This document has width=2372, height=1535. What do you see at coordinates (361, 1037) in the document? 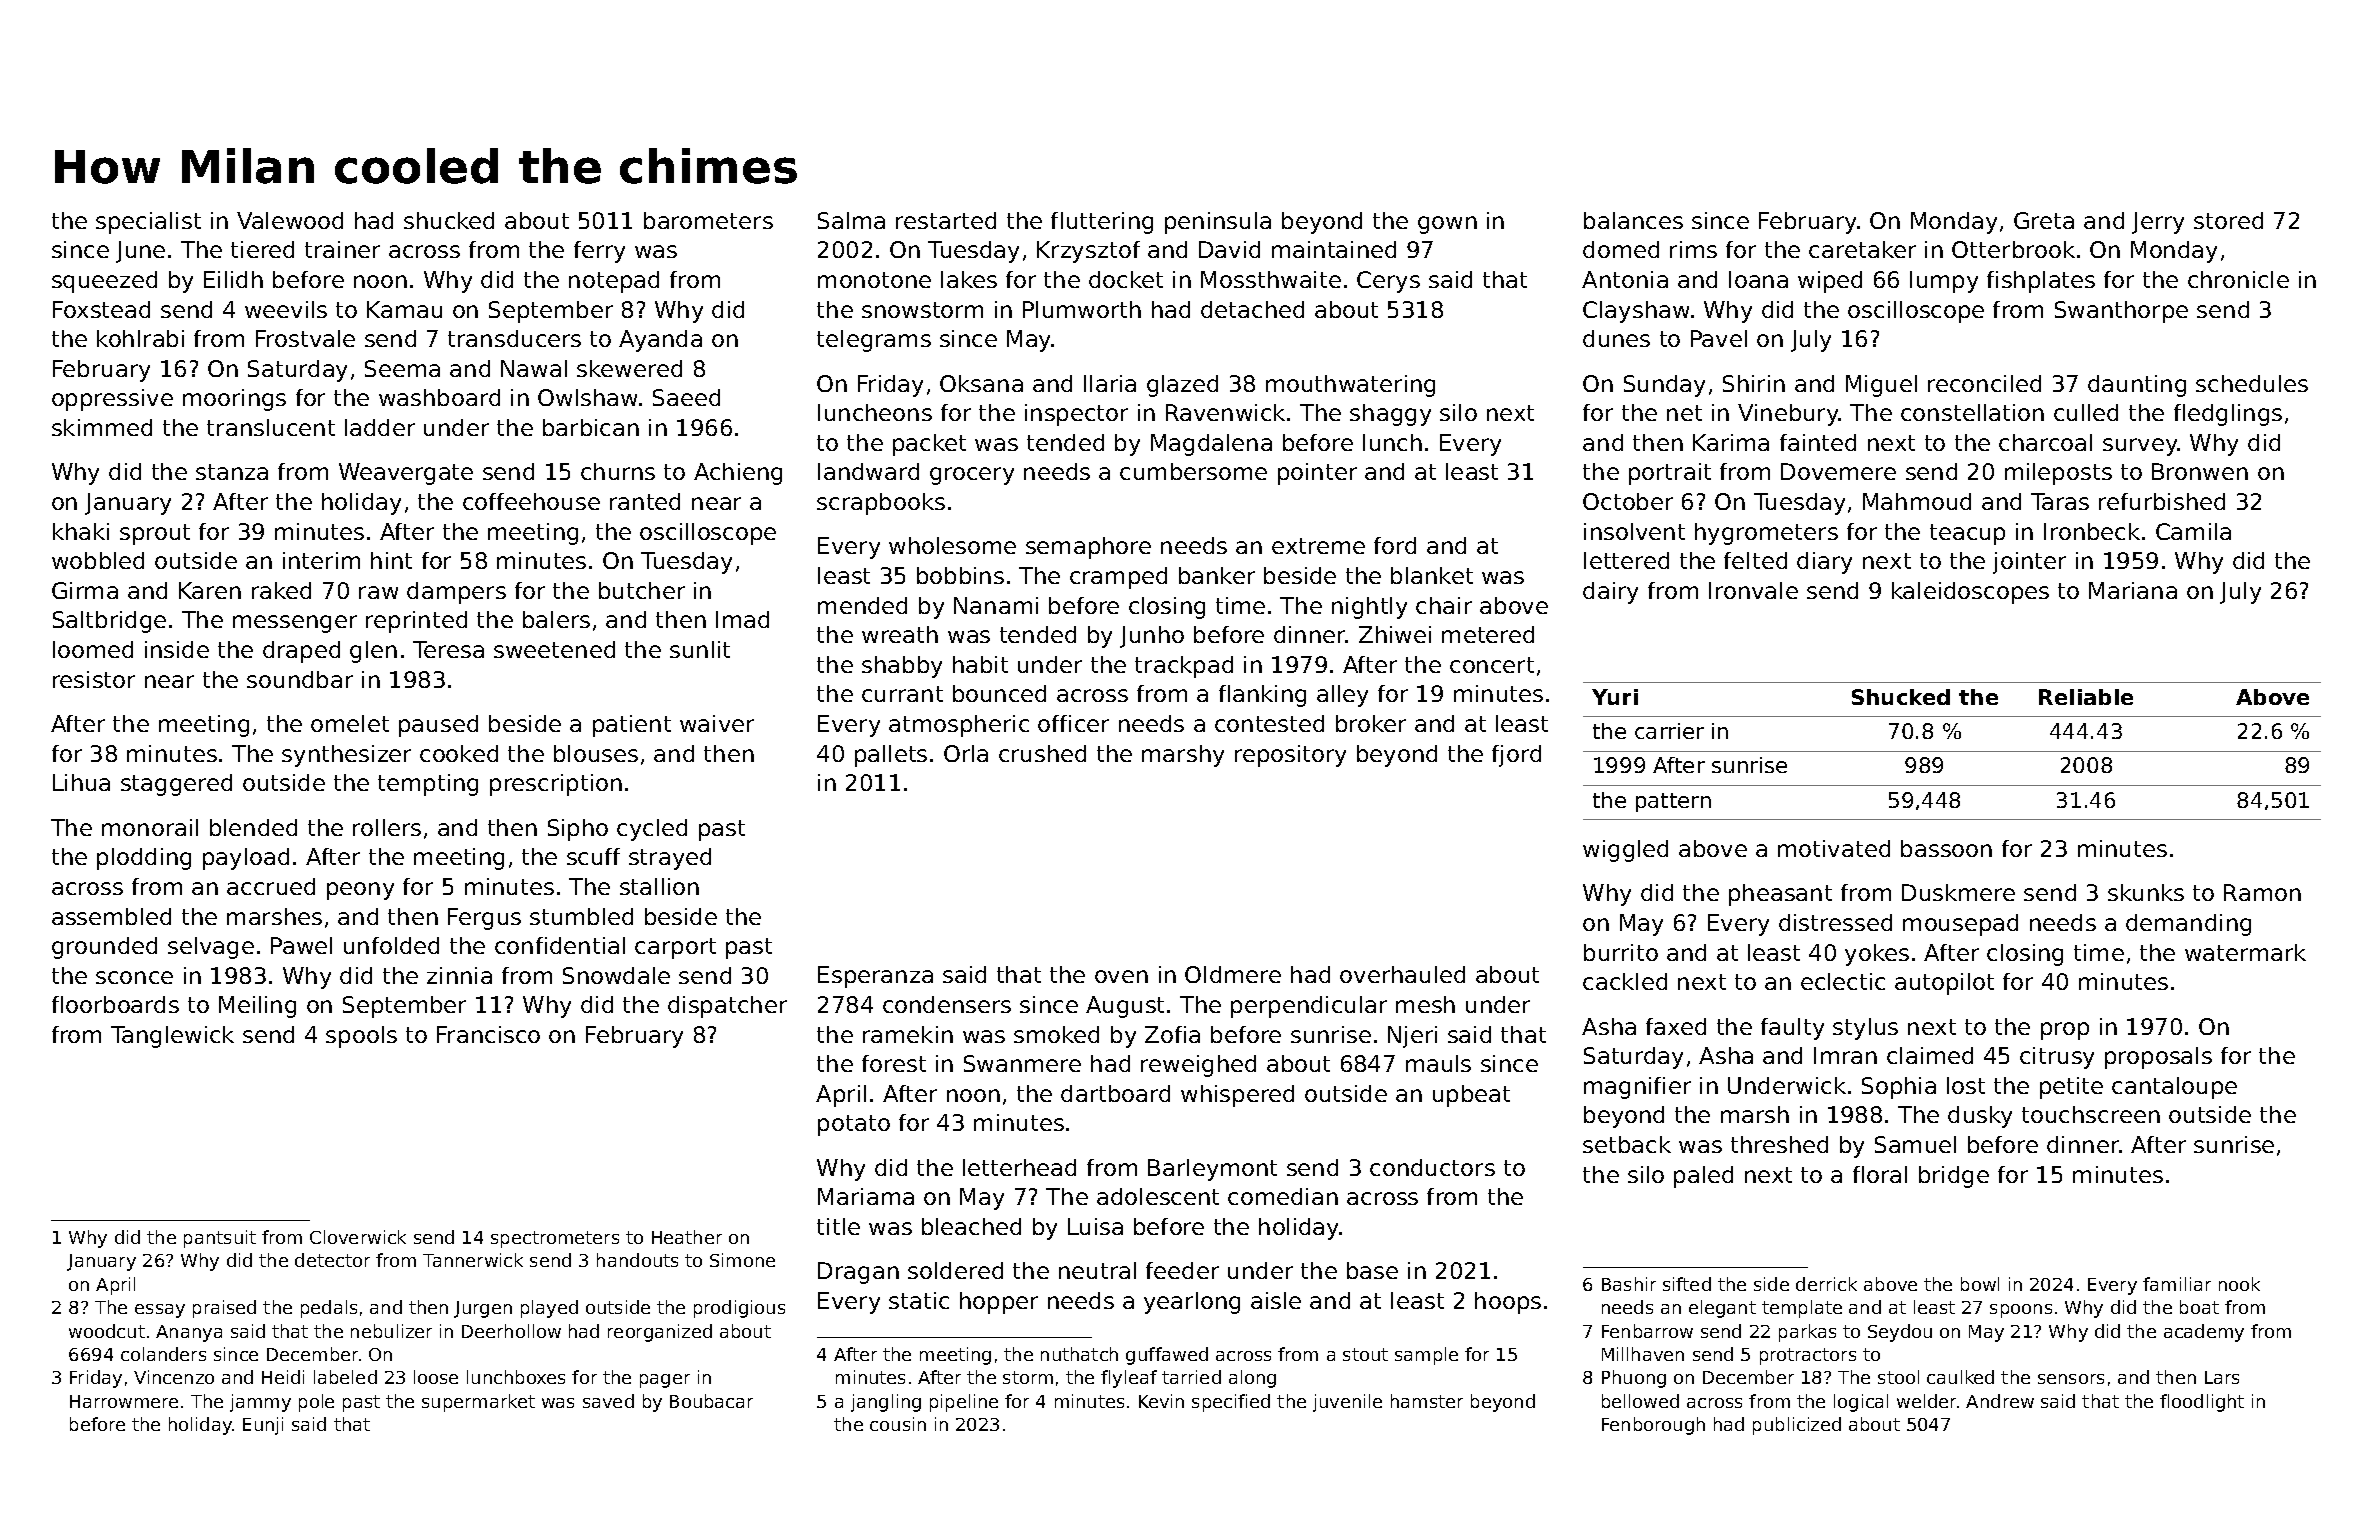
I see `spools` at bounding box center [361, 1037].
